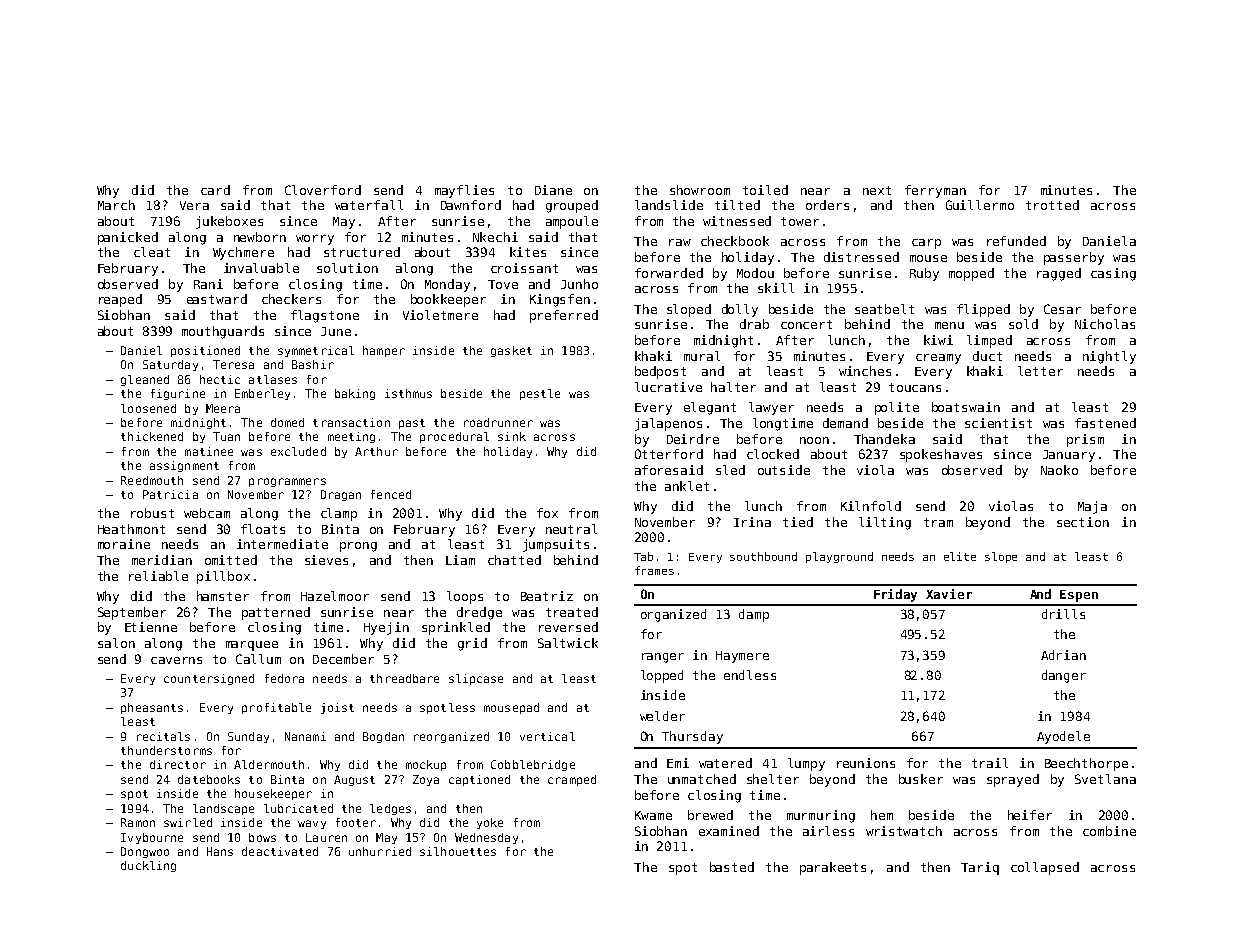  What do you see at coordinates (1045, 868) in the document?
I see `collapsed` at bounding box center [1045, 868].
